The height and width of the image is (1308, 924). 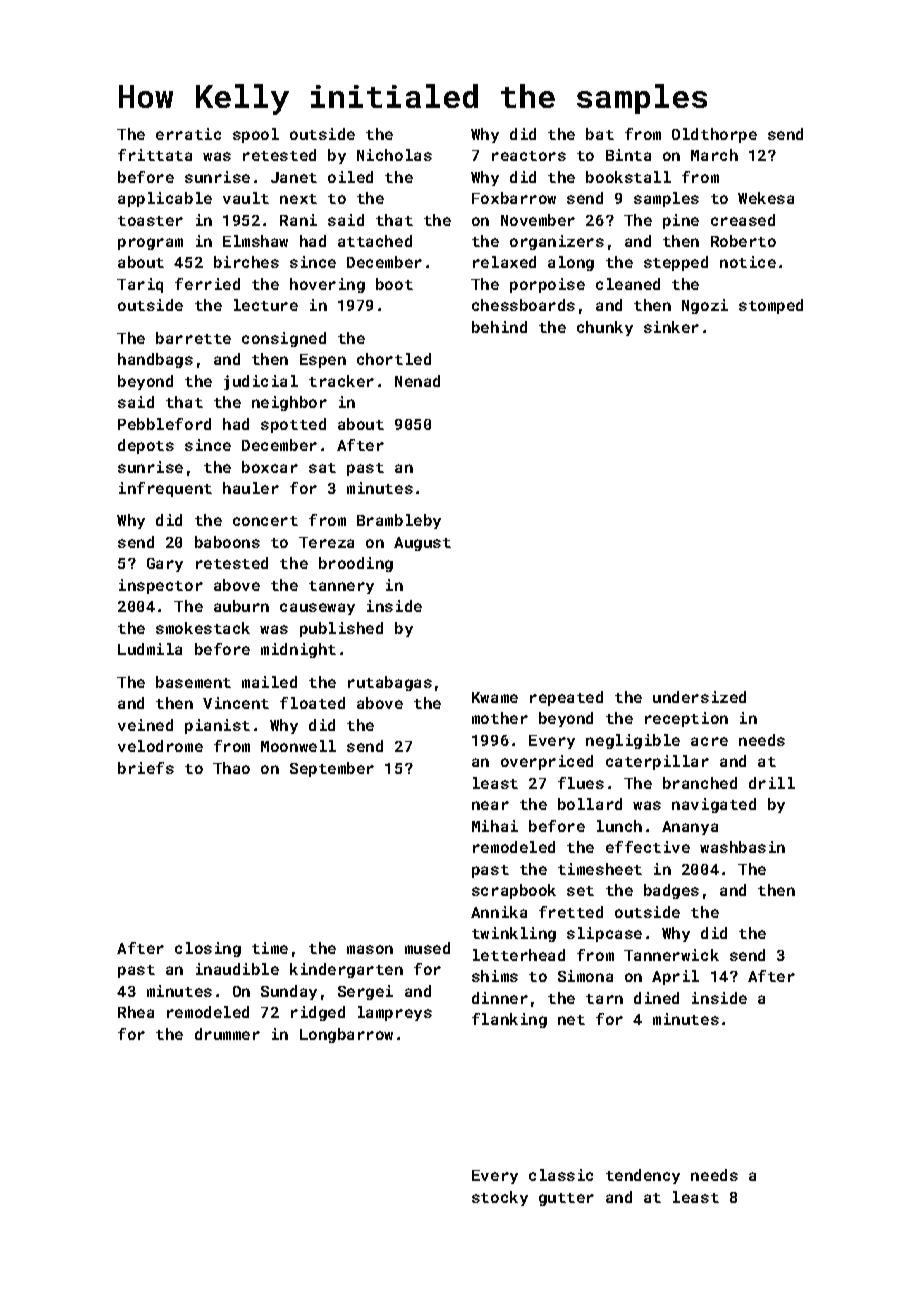 What do you see at coordinates (241, 606) in the image?
I see `auburn` at bounding box center [241, 606].
